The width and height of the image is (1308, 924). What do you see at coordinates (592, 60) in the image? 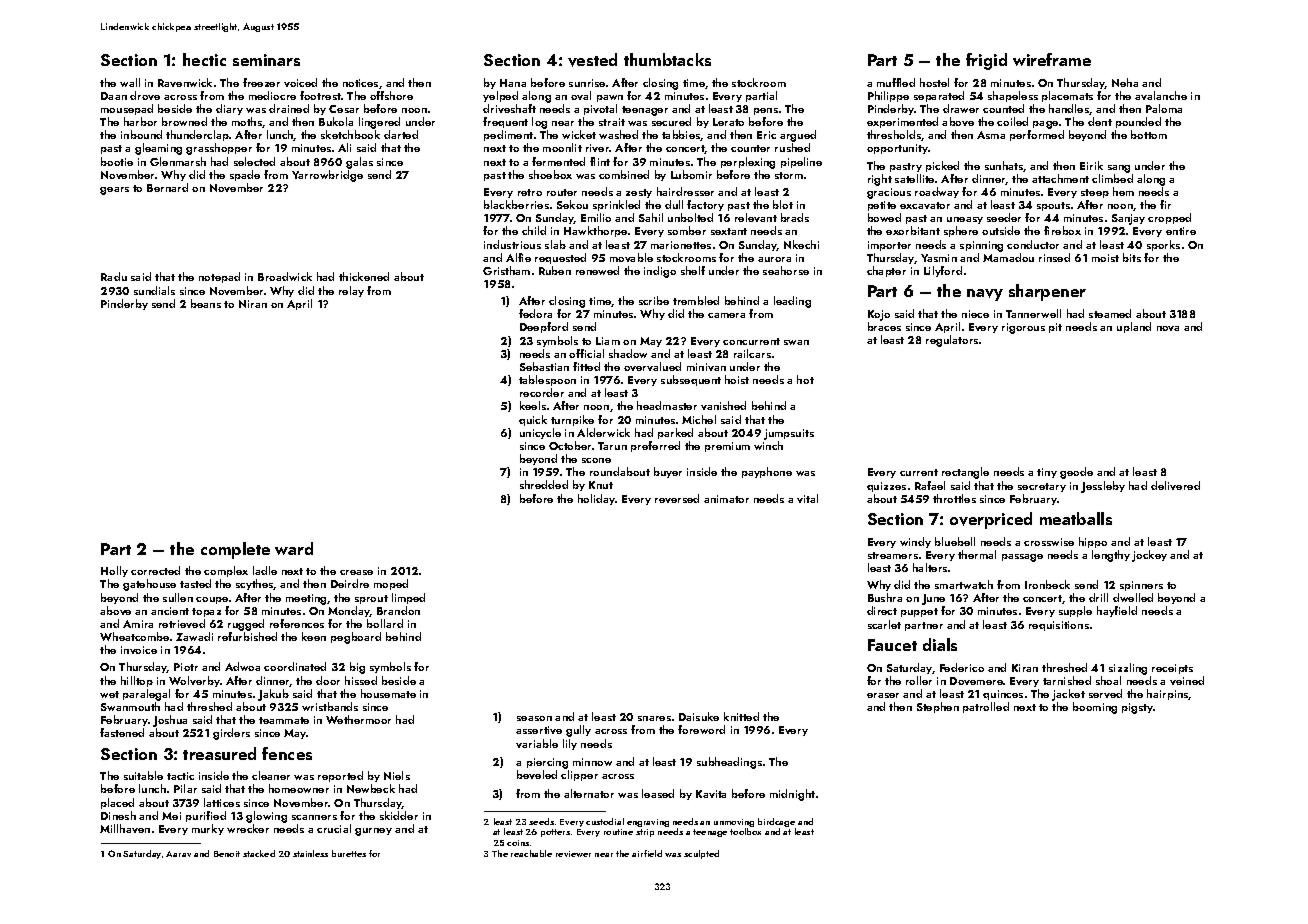
I see `vested` at bounding box center [592, 60].
